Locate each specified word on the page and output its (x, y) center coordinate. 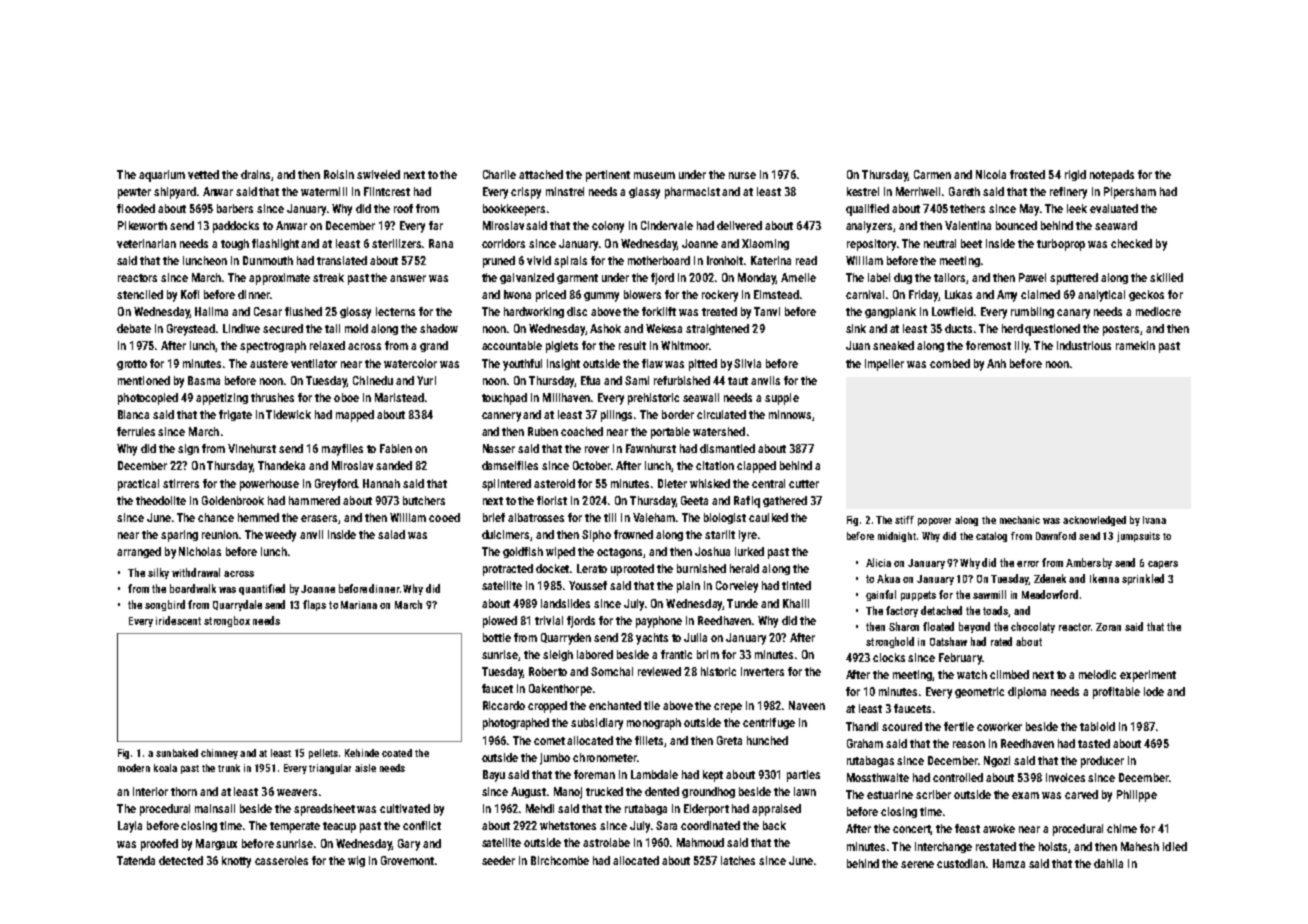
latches (738, 860)
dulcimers (506, 535)
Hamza (1009, 863)
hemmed (258, 517)
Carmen (932, 174)
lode (1154, 691)
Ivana (1154, 520)
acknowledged (1094, 521)
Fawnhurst (651, 448)
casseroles (281, 860)
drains (256, 175)
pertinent (608, 176)
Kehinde (362, 753)
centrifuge (769, 723)
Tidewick (288, 414)
